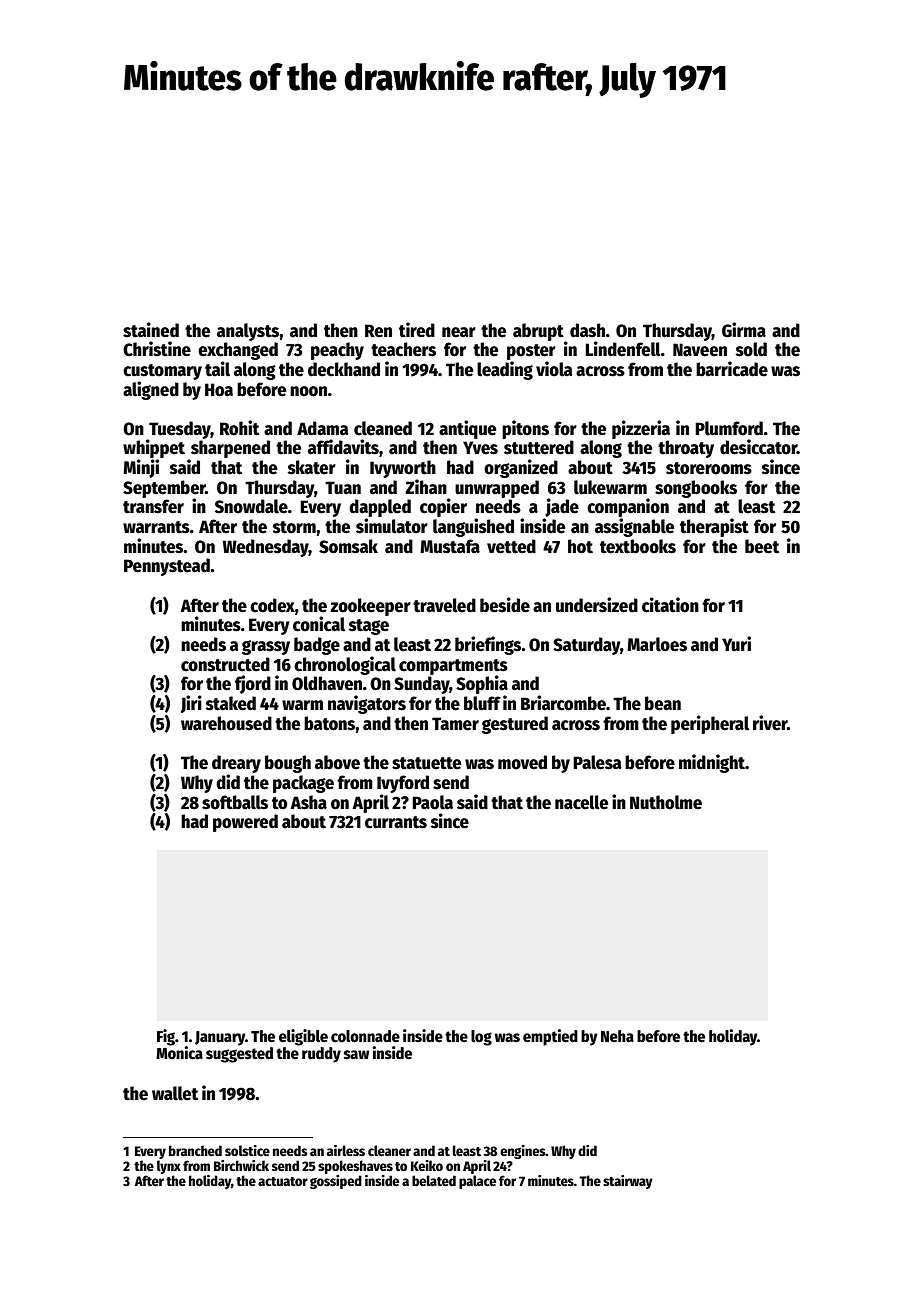  I want to click on river, so click(770, 723).
